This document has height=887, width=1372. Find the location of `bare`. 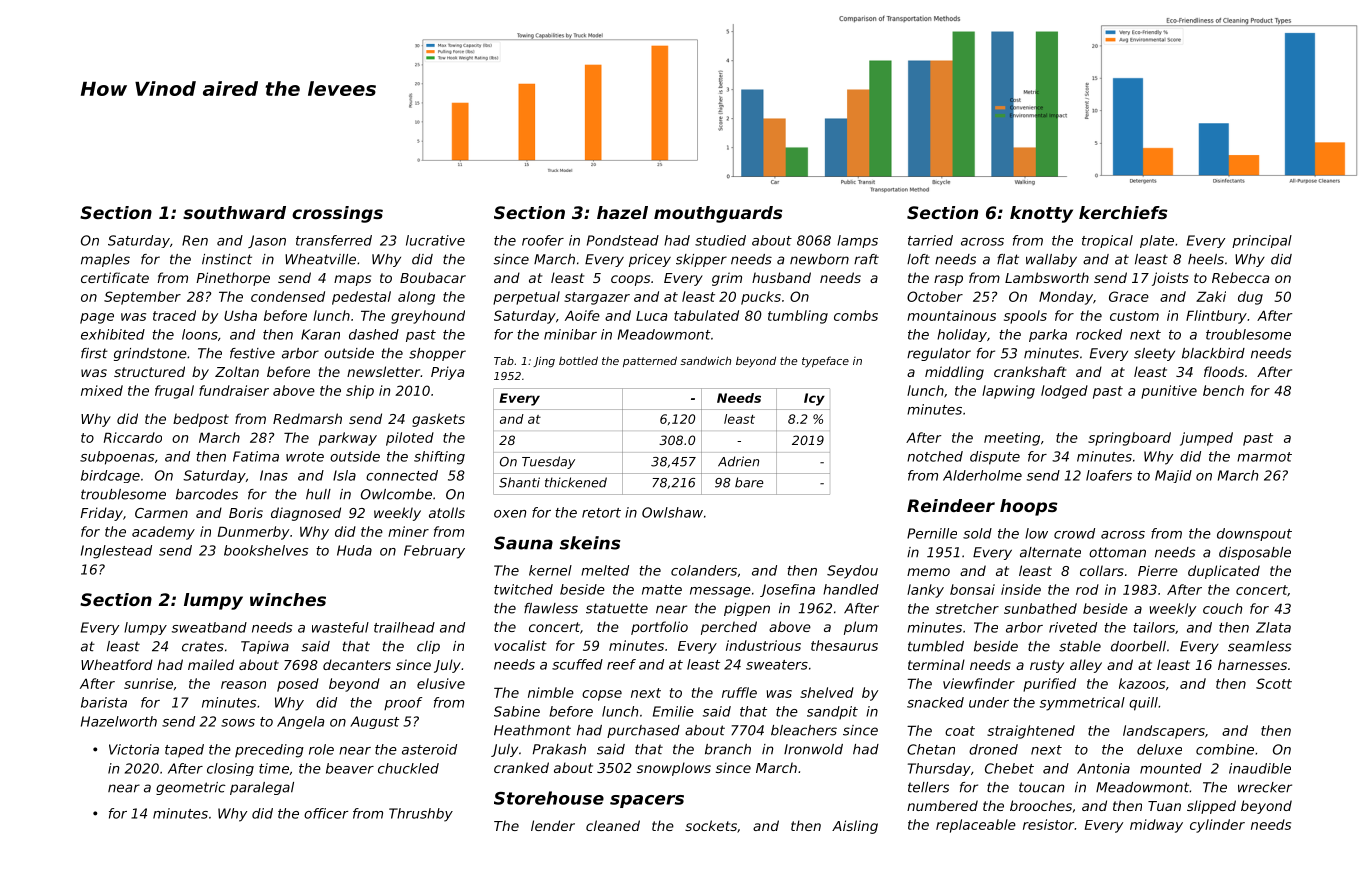

bare is located at coordinates (749, 482).
